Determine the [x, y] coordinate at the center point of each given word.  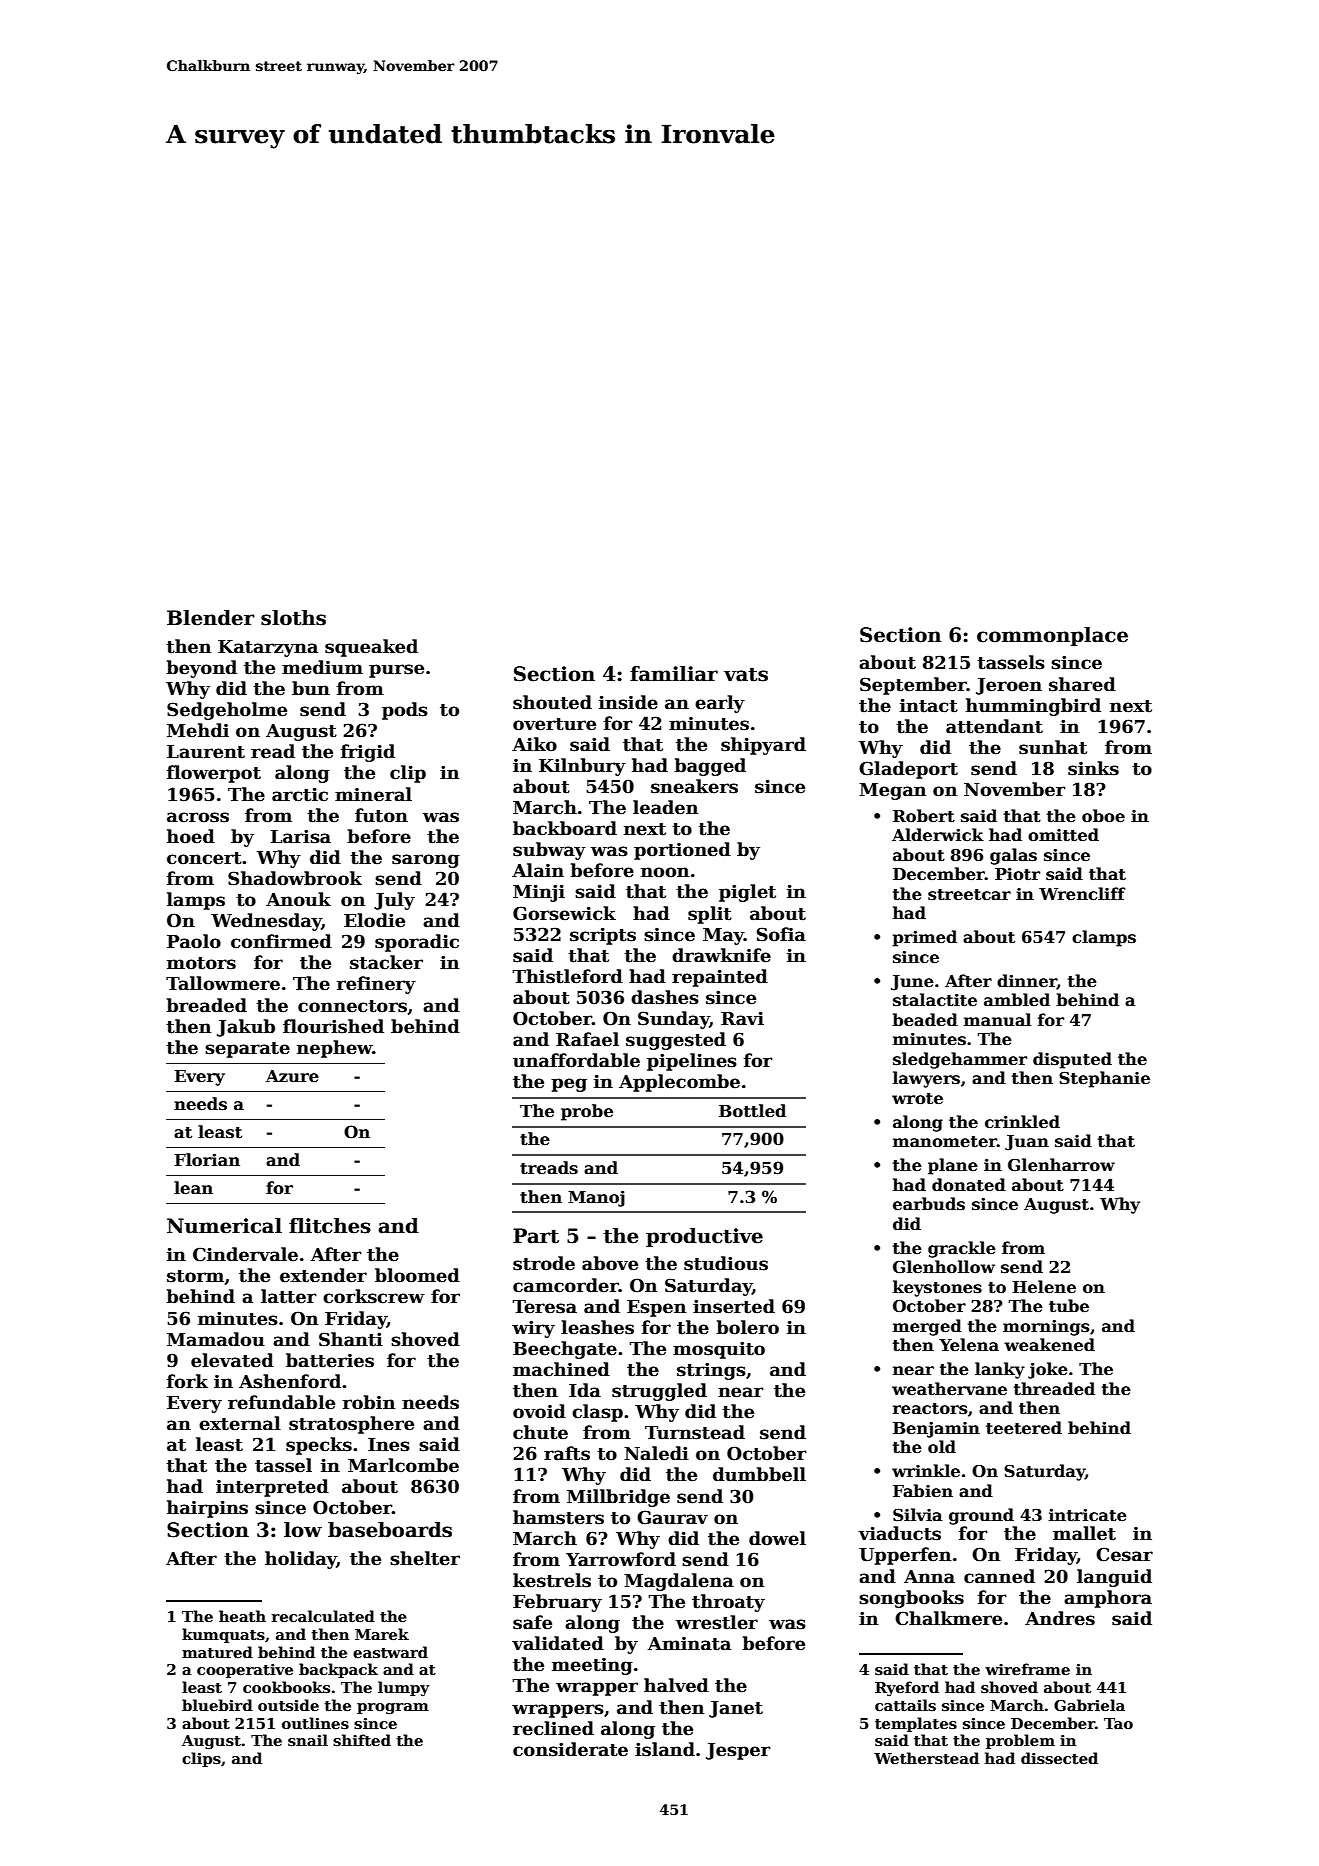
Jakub [246, 1028]
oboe [1103, 816]
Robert [924, 816]
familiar [674, 674]
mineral [373, 794]
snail [308, 1740]
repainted [720, 978]
